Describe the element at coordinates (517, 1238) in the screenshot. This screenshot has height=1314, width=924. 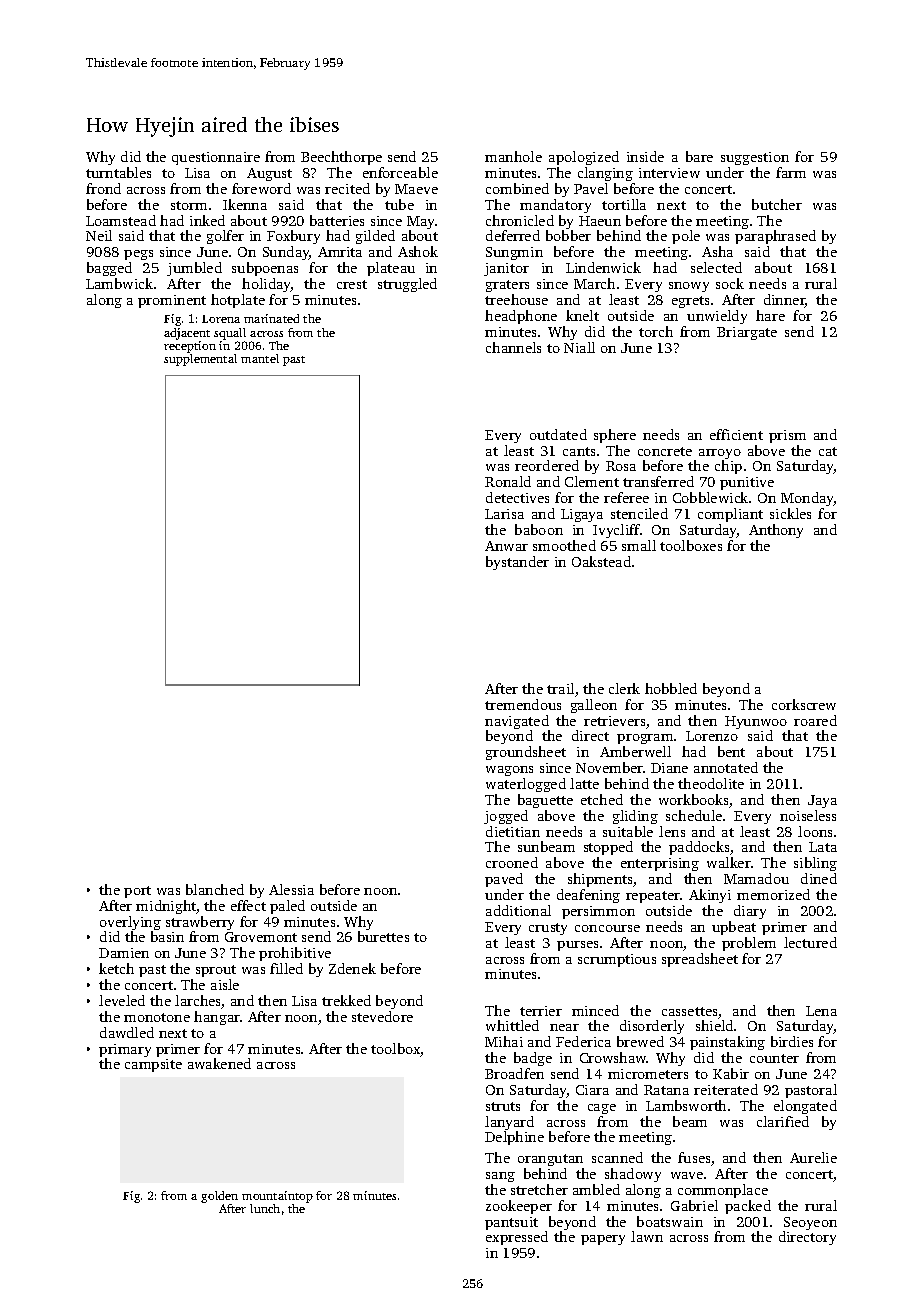
I see `expressed` at that location.
